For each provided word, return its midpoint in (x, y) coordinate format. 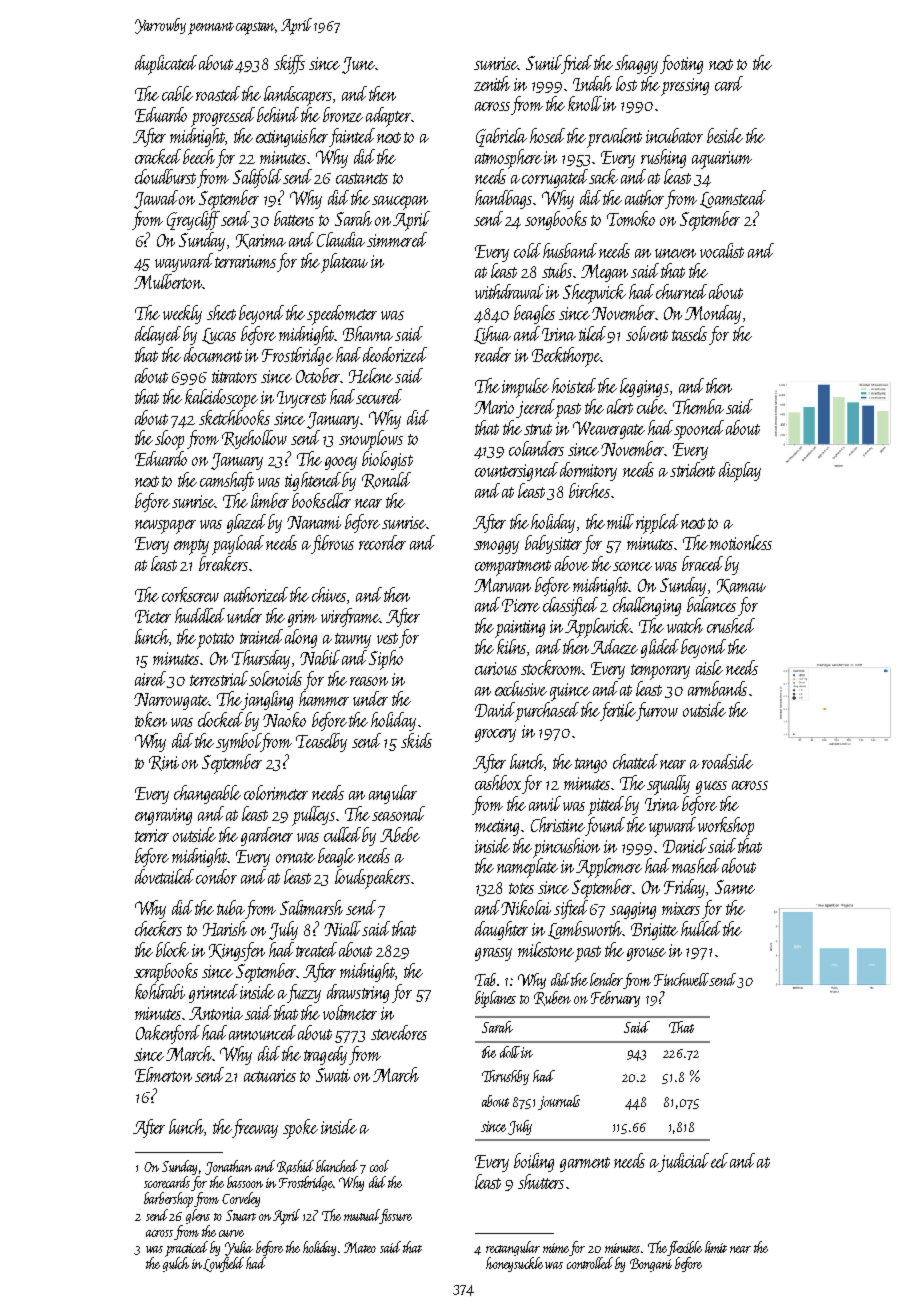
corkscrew (190, 594)
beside (725, 135)
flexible (685, 1248)
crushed (731, 625)
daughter (501, 930)
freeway (255, 1128)
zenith (492, 83)
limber (270, 500)
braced (702, 563)
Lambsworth (585, 930)
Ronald (386, 480)
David (495, 709)
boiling (534, 1162)
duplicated (166, 65)
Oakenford (168, 1034)
